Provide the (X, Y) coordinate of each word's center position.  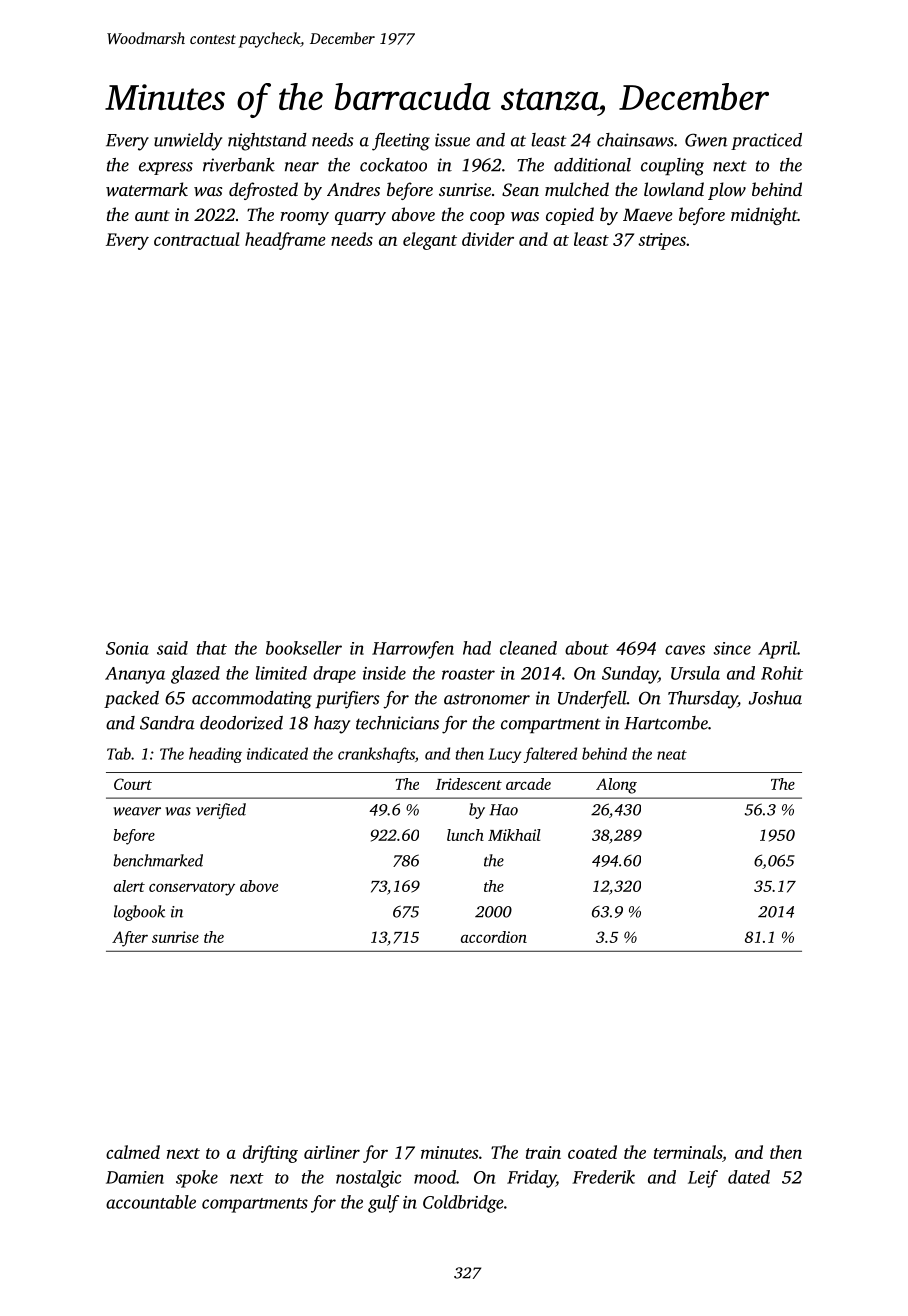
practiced (766, 141)
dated (749, 1177)
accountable (151, 1202)
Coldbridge (463, 1204)
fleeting (401, 142)
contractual (197, 239)
